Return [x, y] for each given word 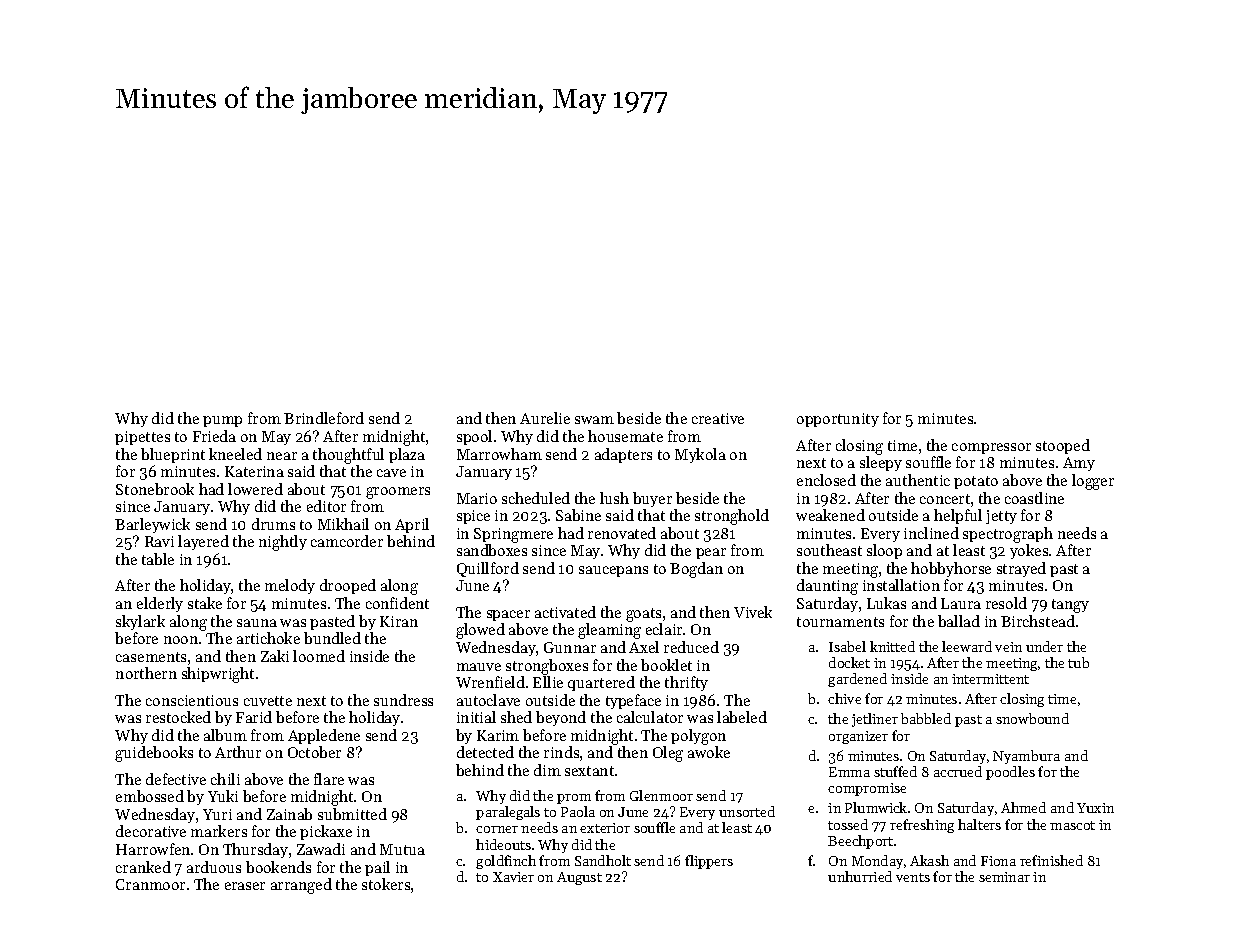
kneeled [235, 454]
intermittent [990, 679]
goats [643, 615]
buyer [652, 499]
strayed [1021, 569]
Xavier [513, 877]
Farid [254, 717]
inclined [931, 533]
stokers [386, 884]
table [158, 559]
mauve [479, 667]
